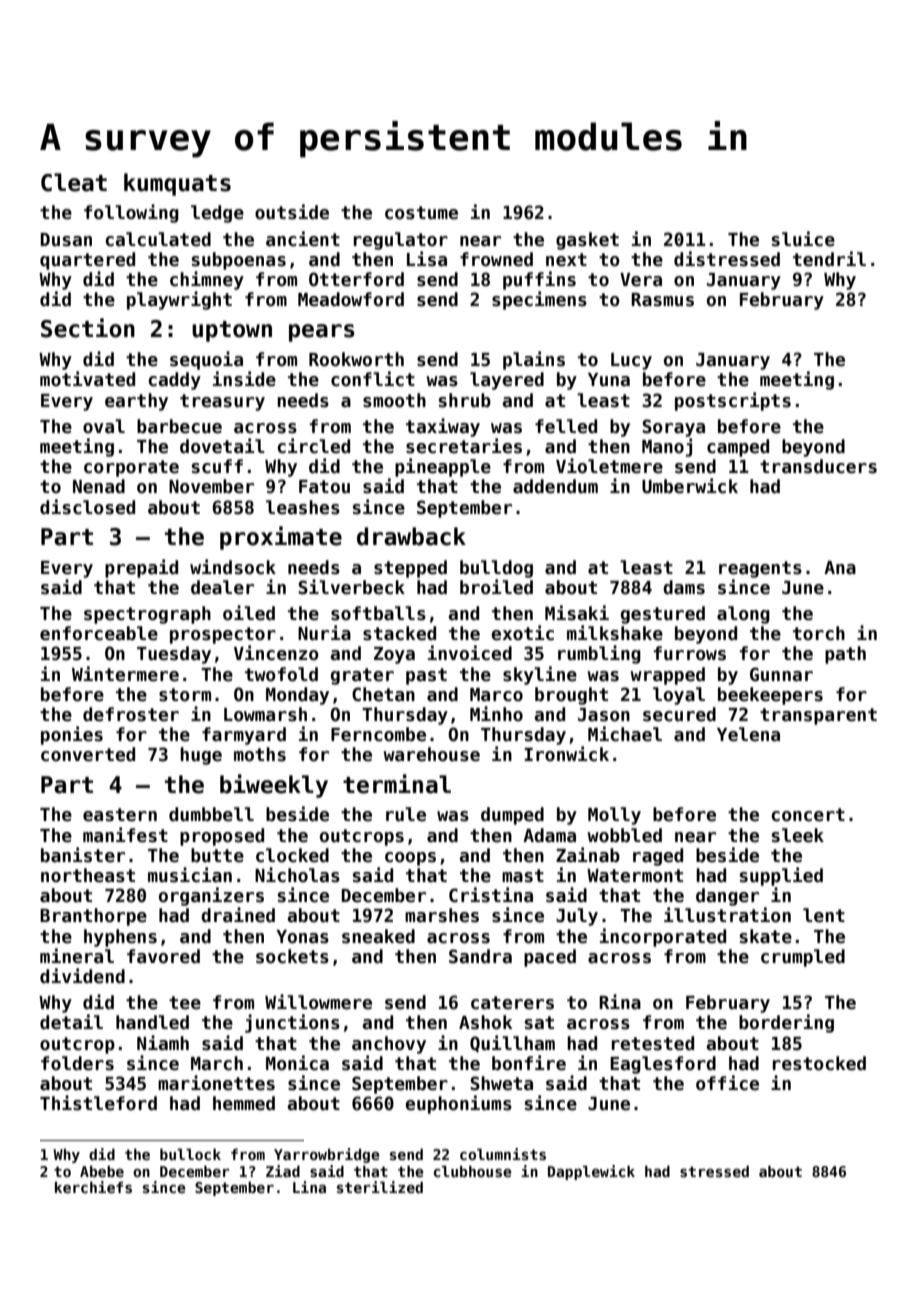 This image has height=1308, width=924. Describe the element at coordinates (738, 448) in the image. I see `camped` at that location.
